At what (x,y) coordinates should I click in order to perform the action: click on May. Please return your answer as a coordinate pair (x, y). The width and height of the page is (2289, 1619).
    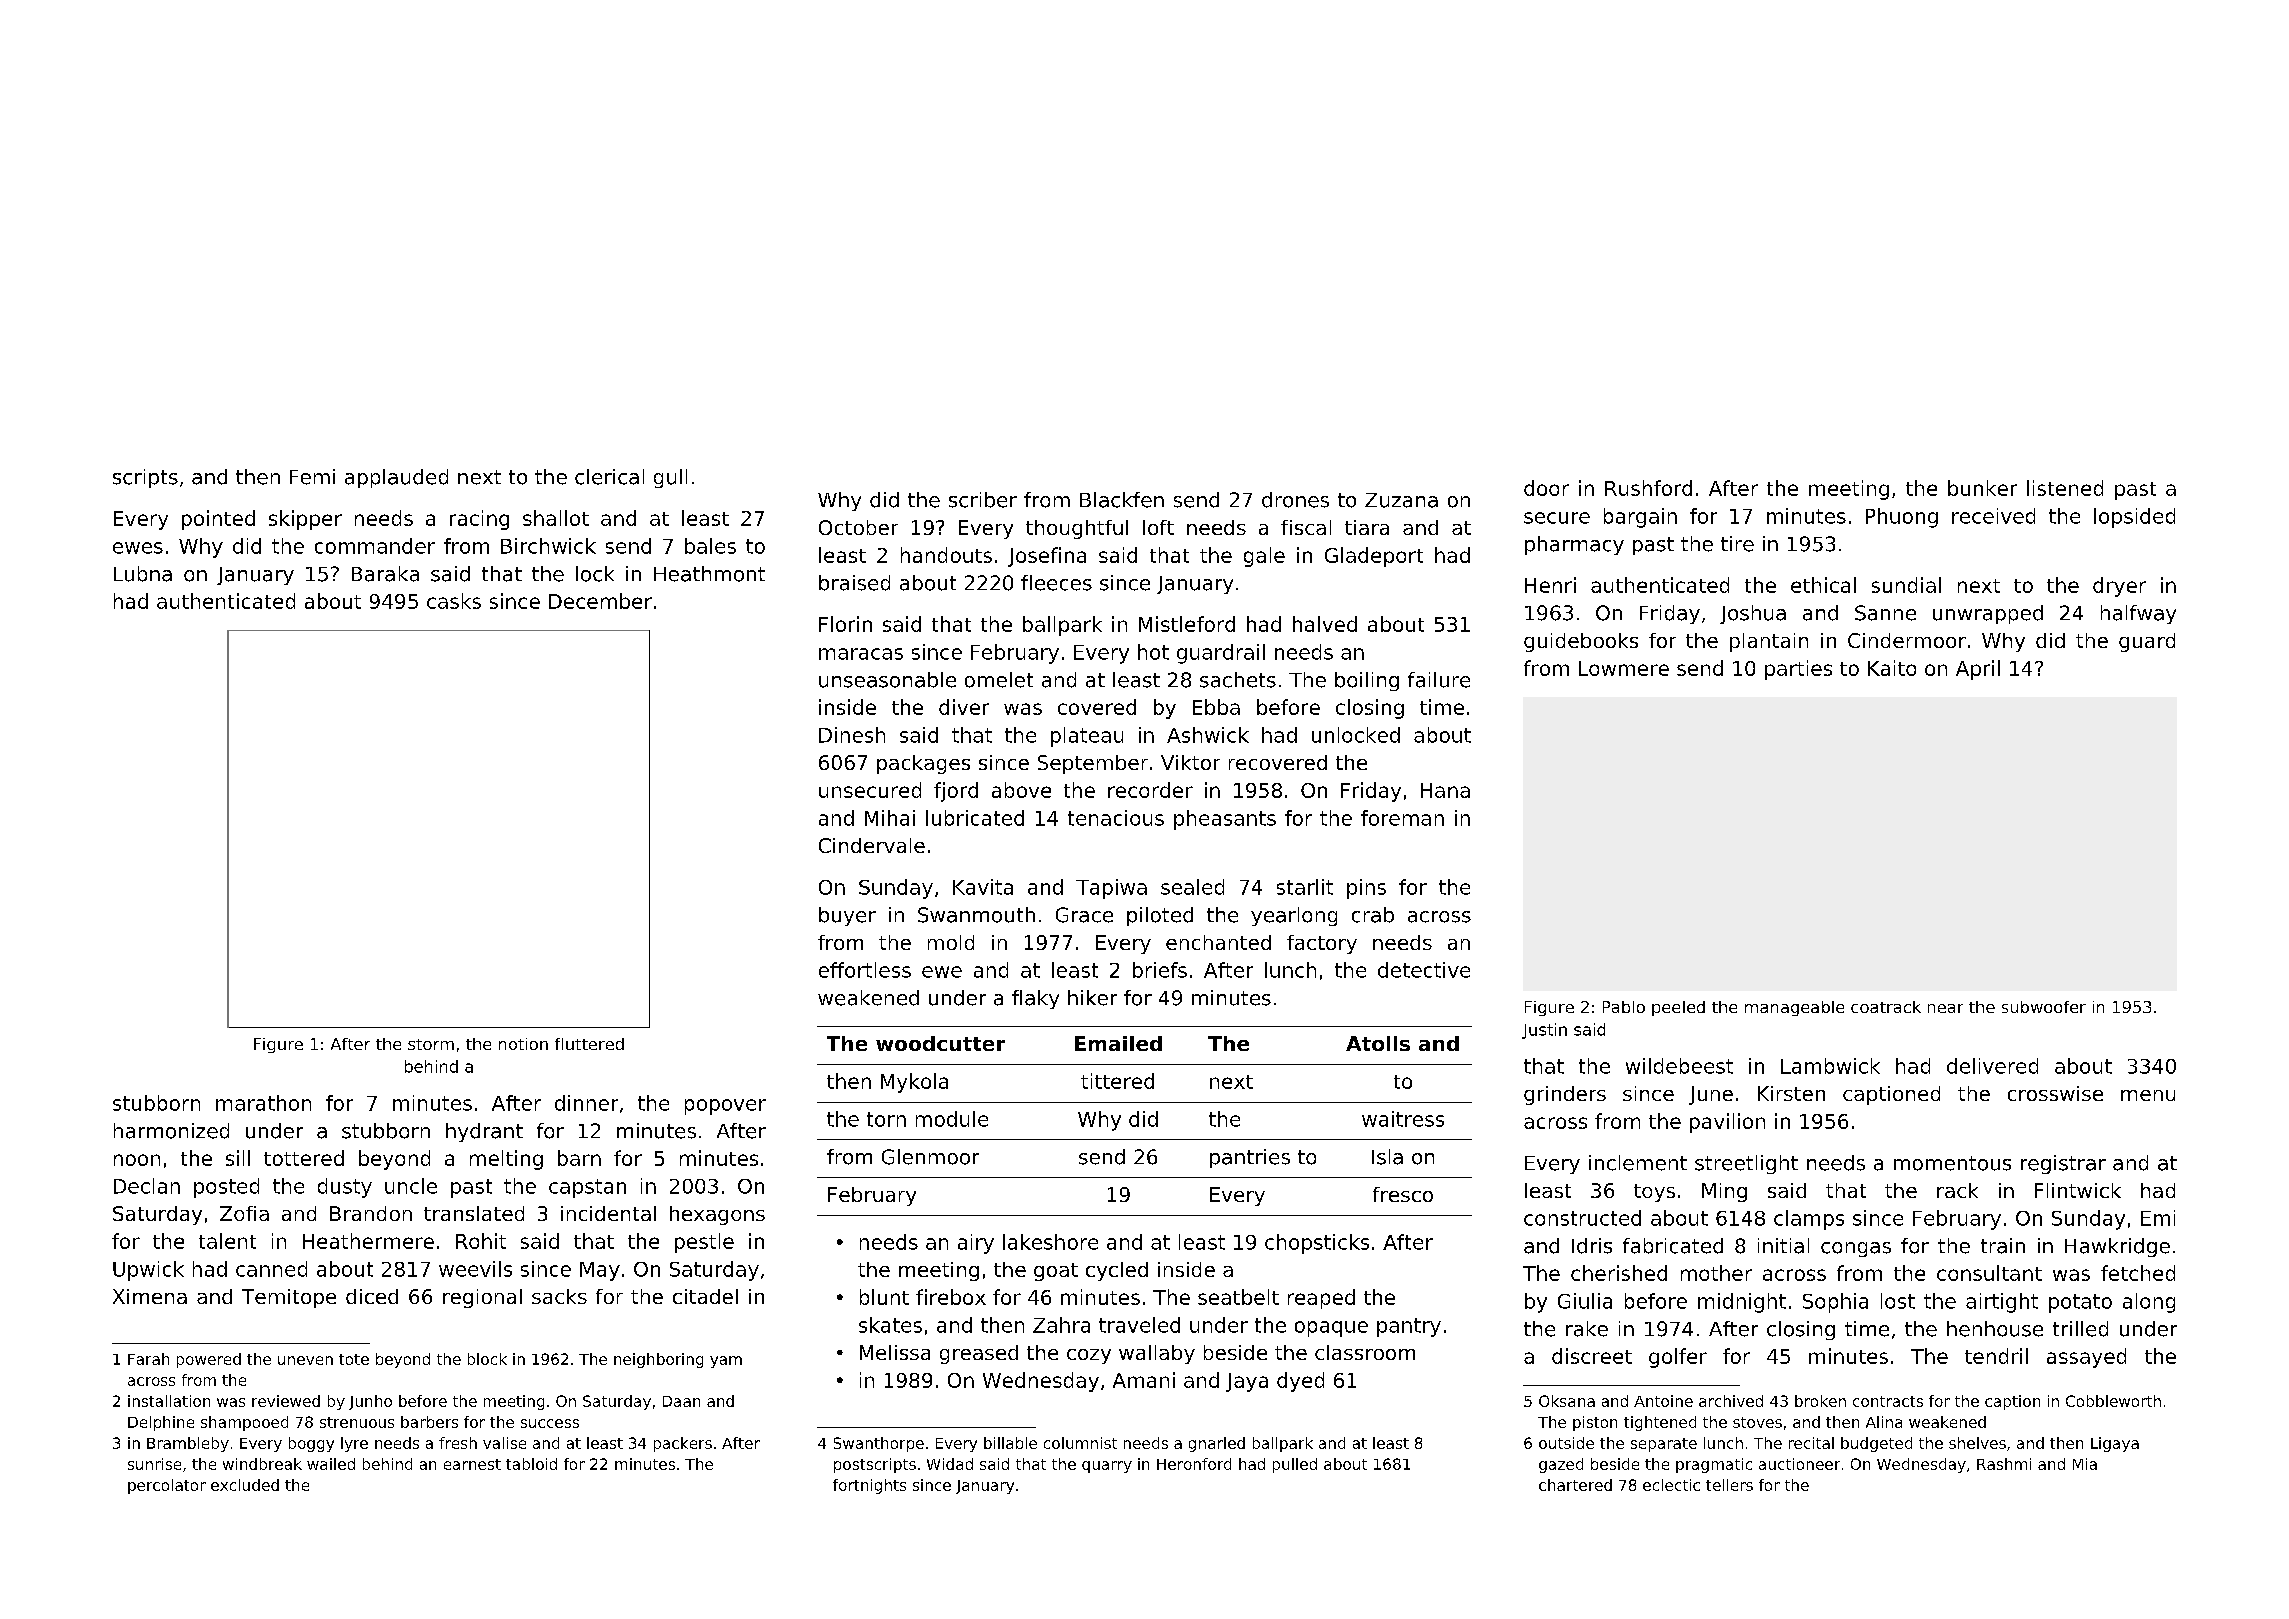
    Looking at the image, I should click on (600, 1271).
